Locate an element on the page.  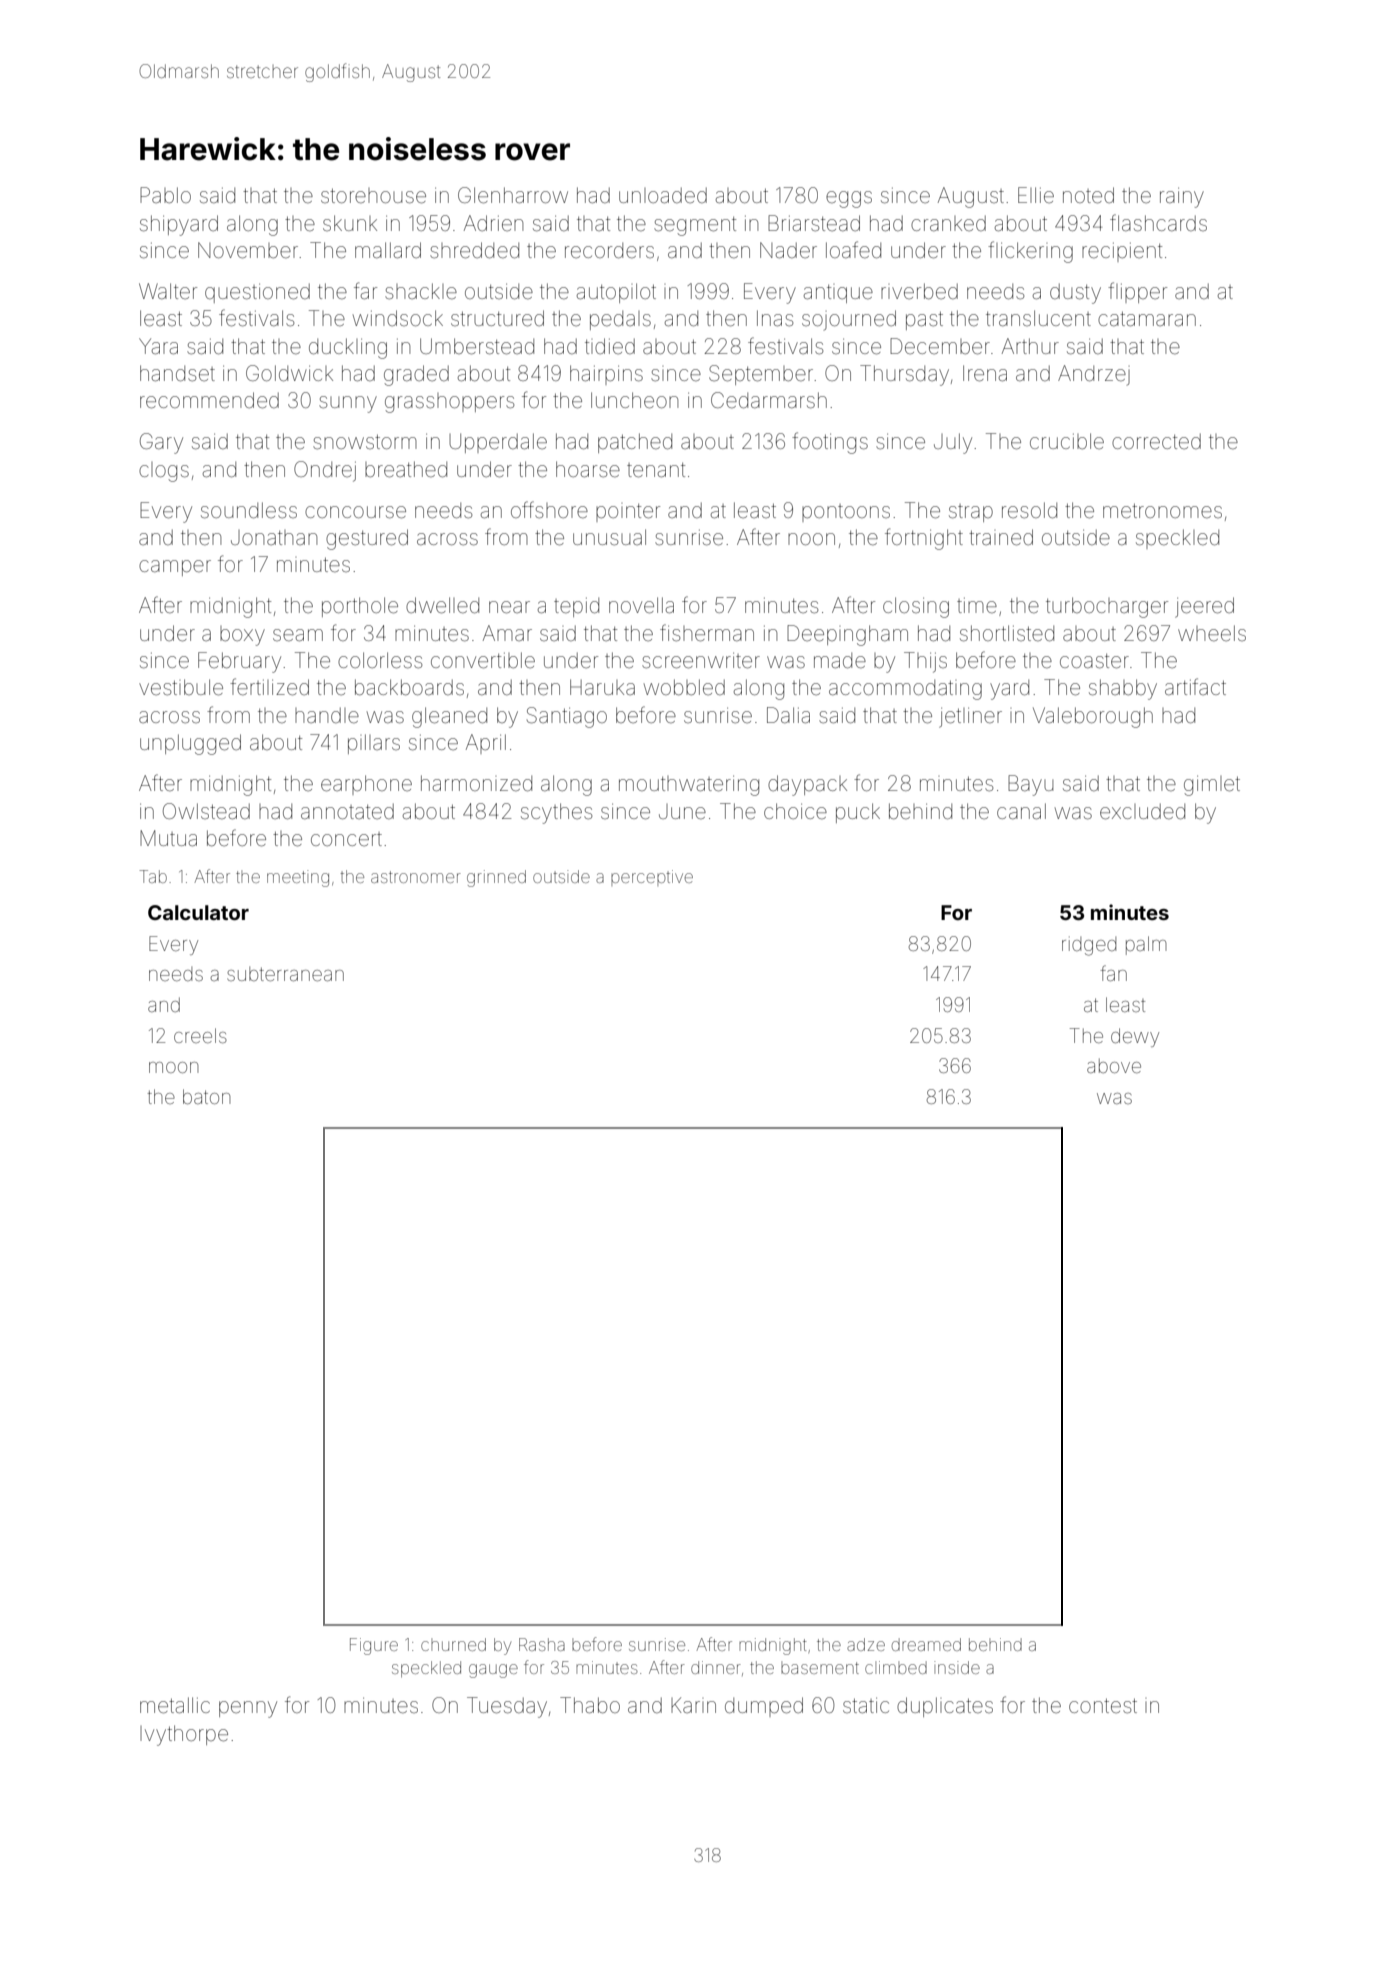
Karin is located at coordinates (693, 1705).
